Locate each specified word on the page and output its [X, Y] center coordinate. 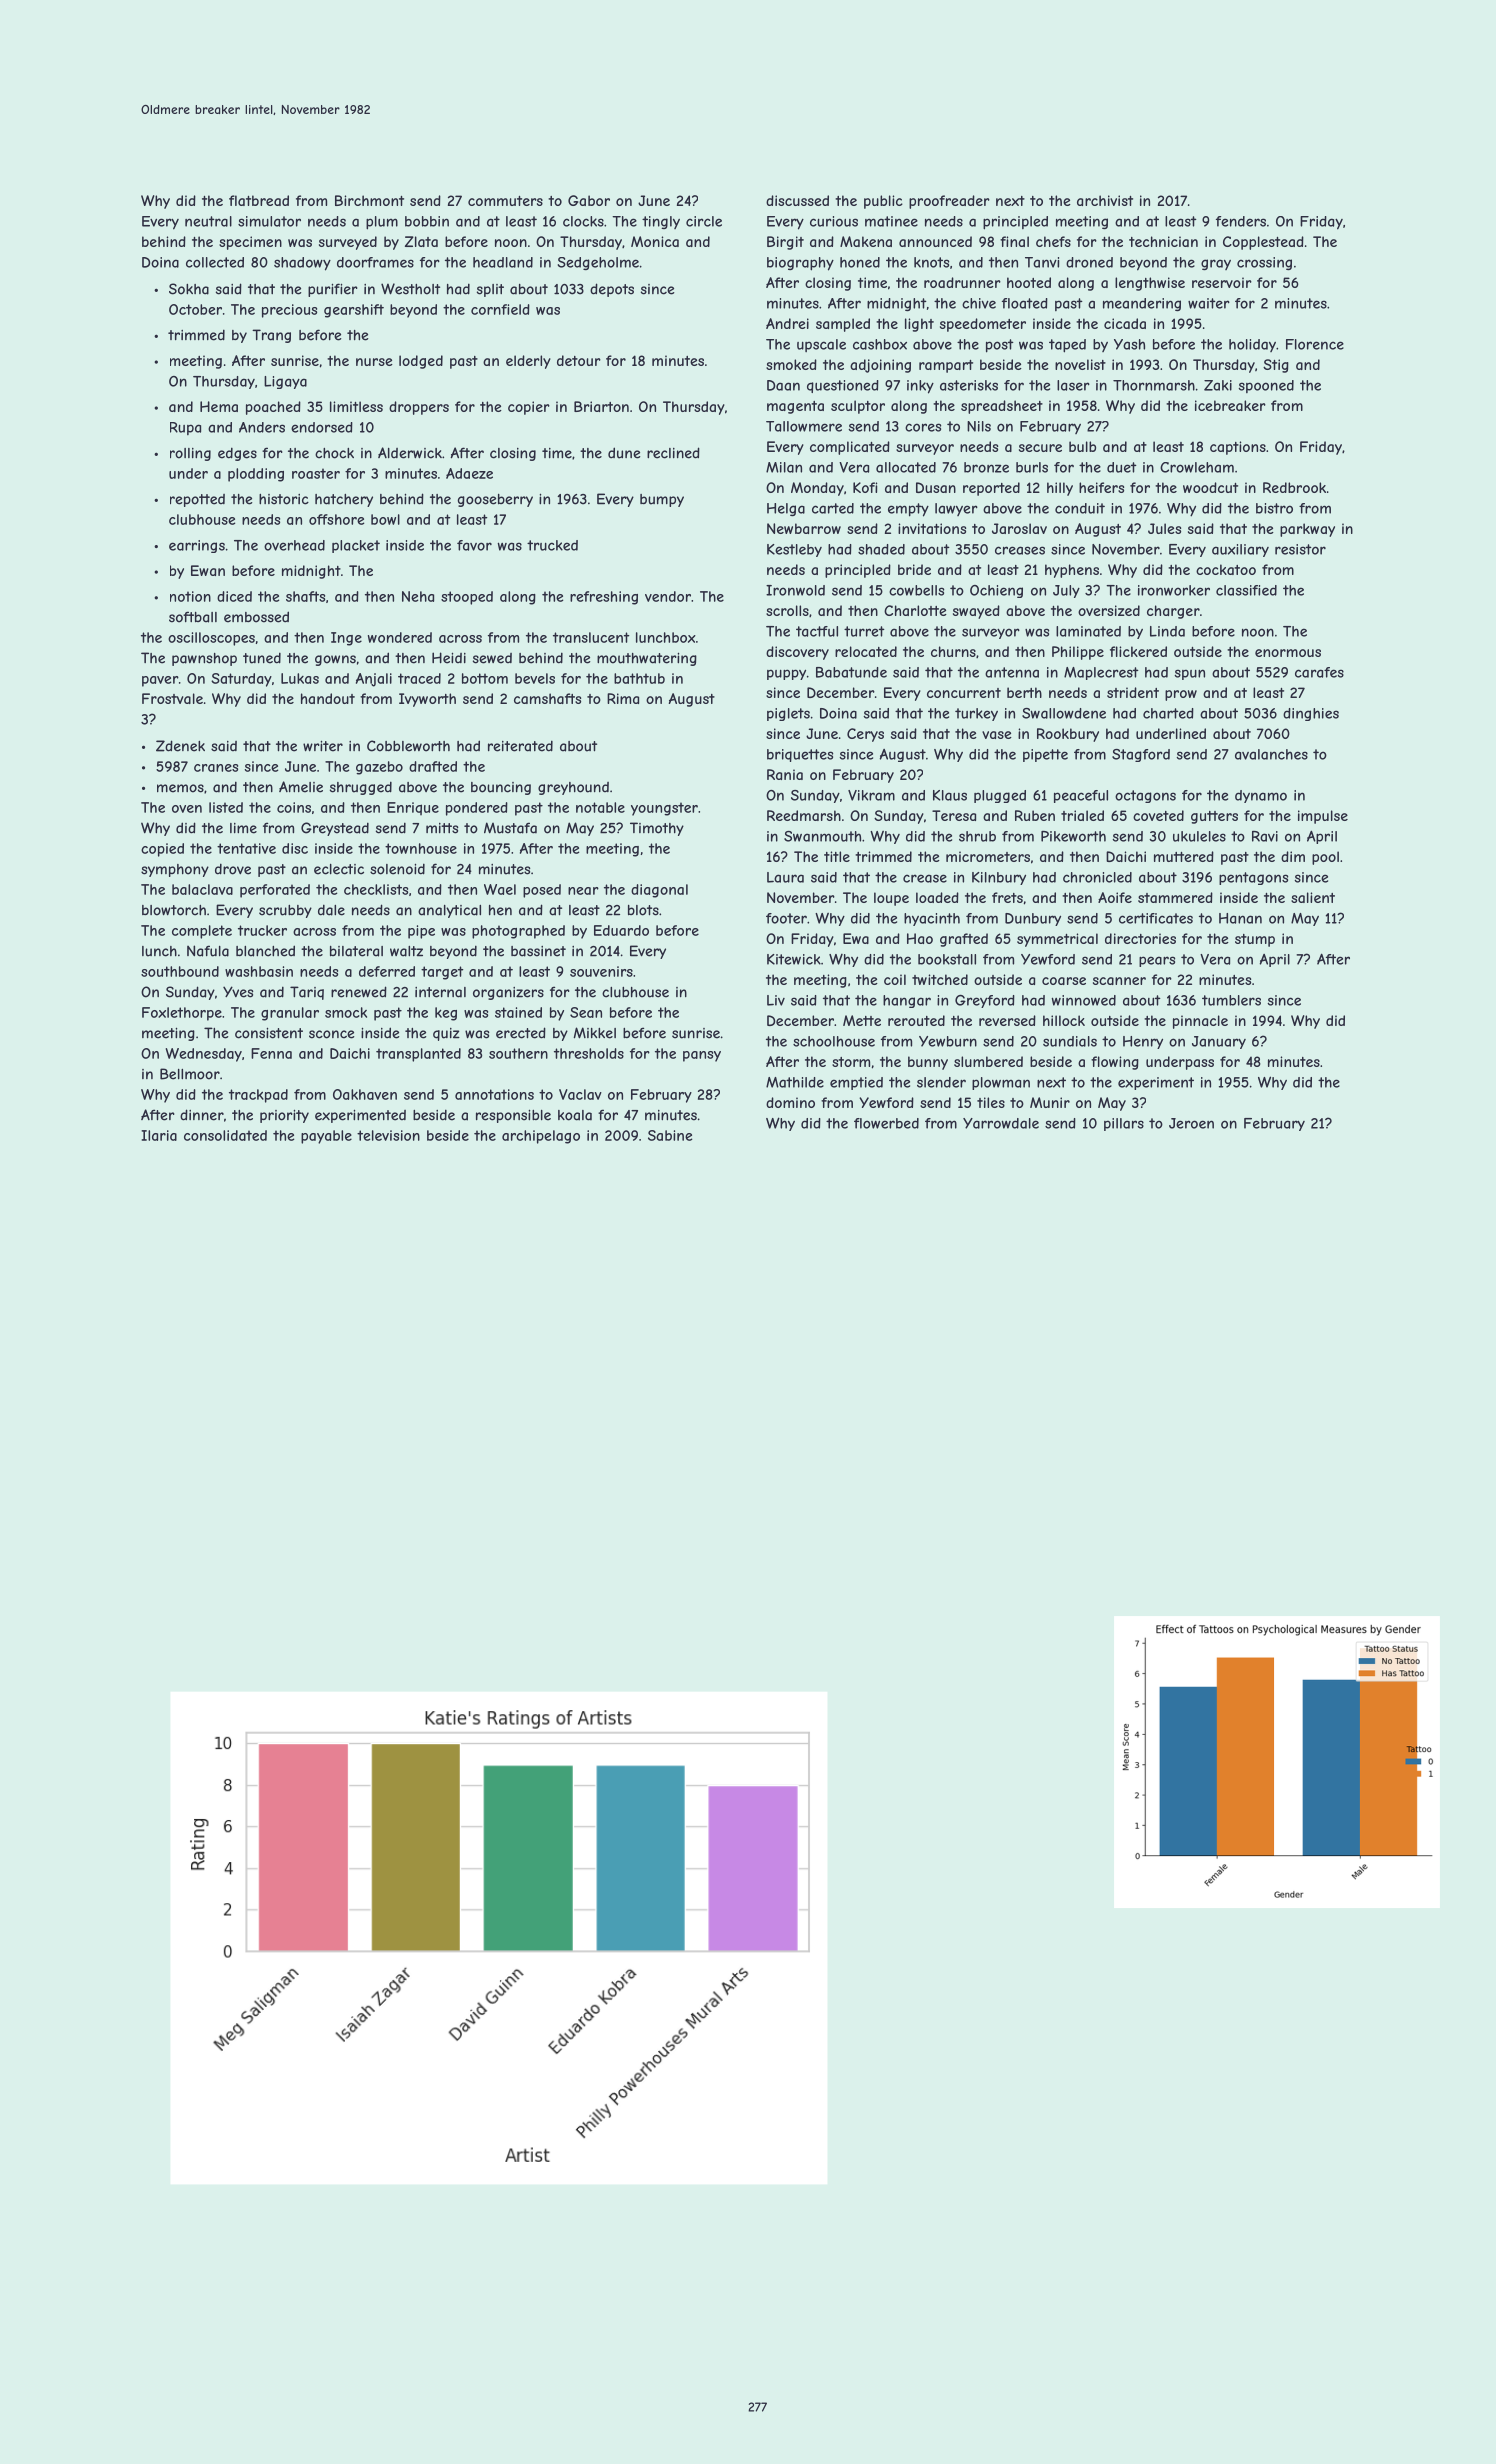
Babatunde [851, 672]
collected [215, 262]
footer [786, 918]
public [883, 202]
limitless [356, 406]
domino [790, 1102]
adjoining [880, 366]
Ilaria [159, 1135]
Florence [1315, 344]
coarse [1064, 981]
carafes [1319, 672]
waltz [406, 951]
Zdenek [180, 746]
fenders [1241, 221]
